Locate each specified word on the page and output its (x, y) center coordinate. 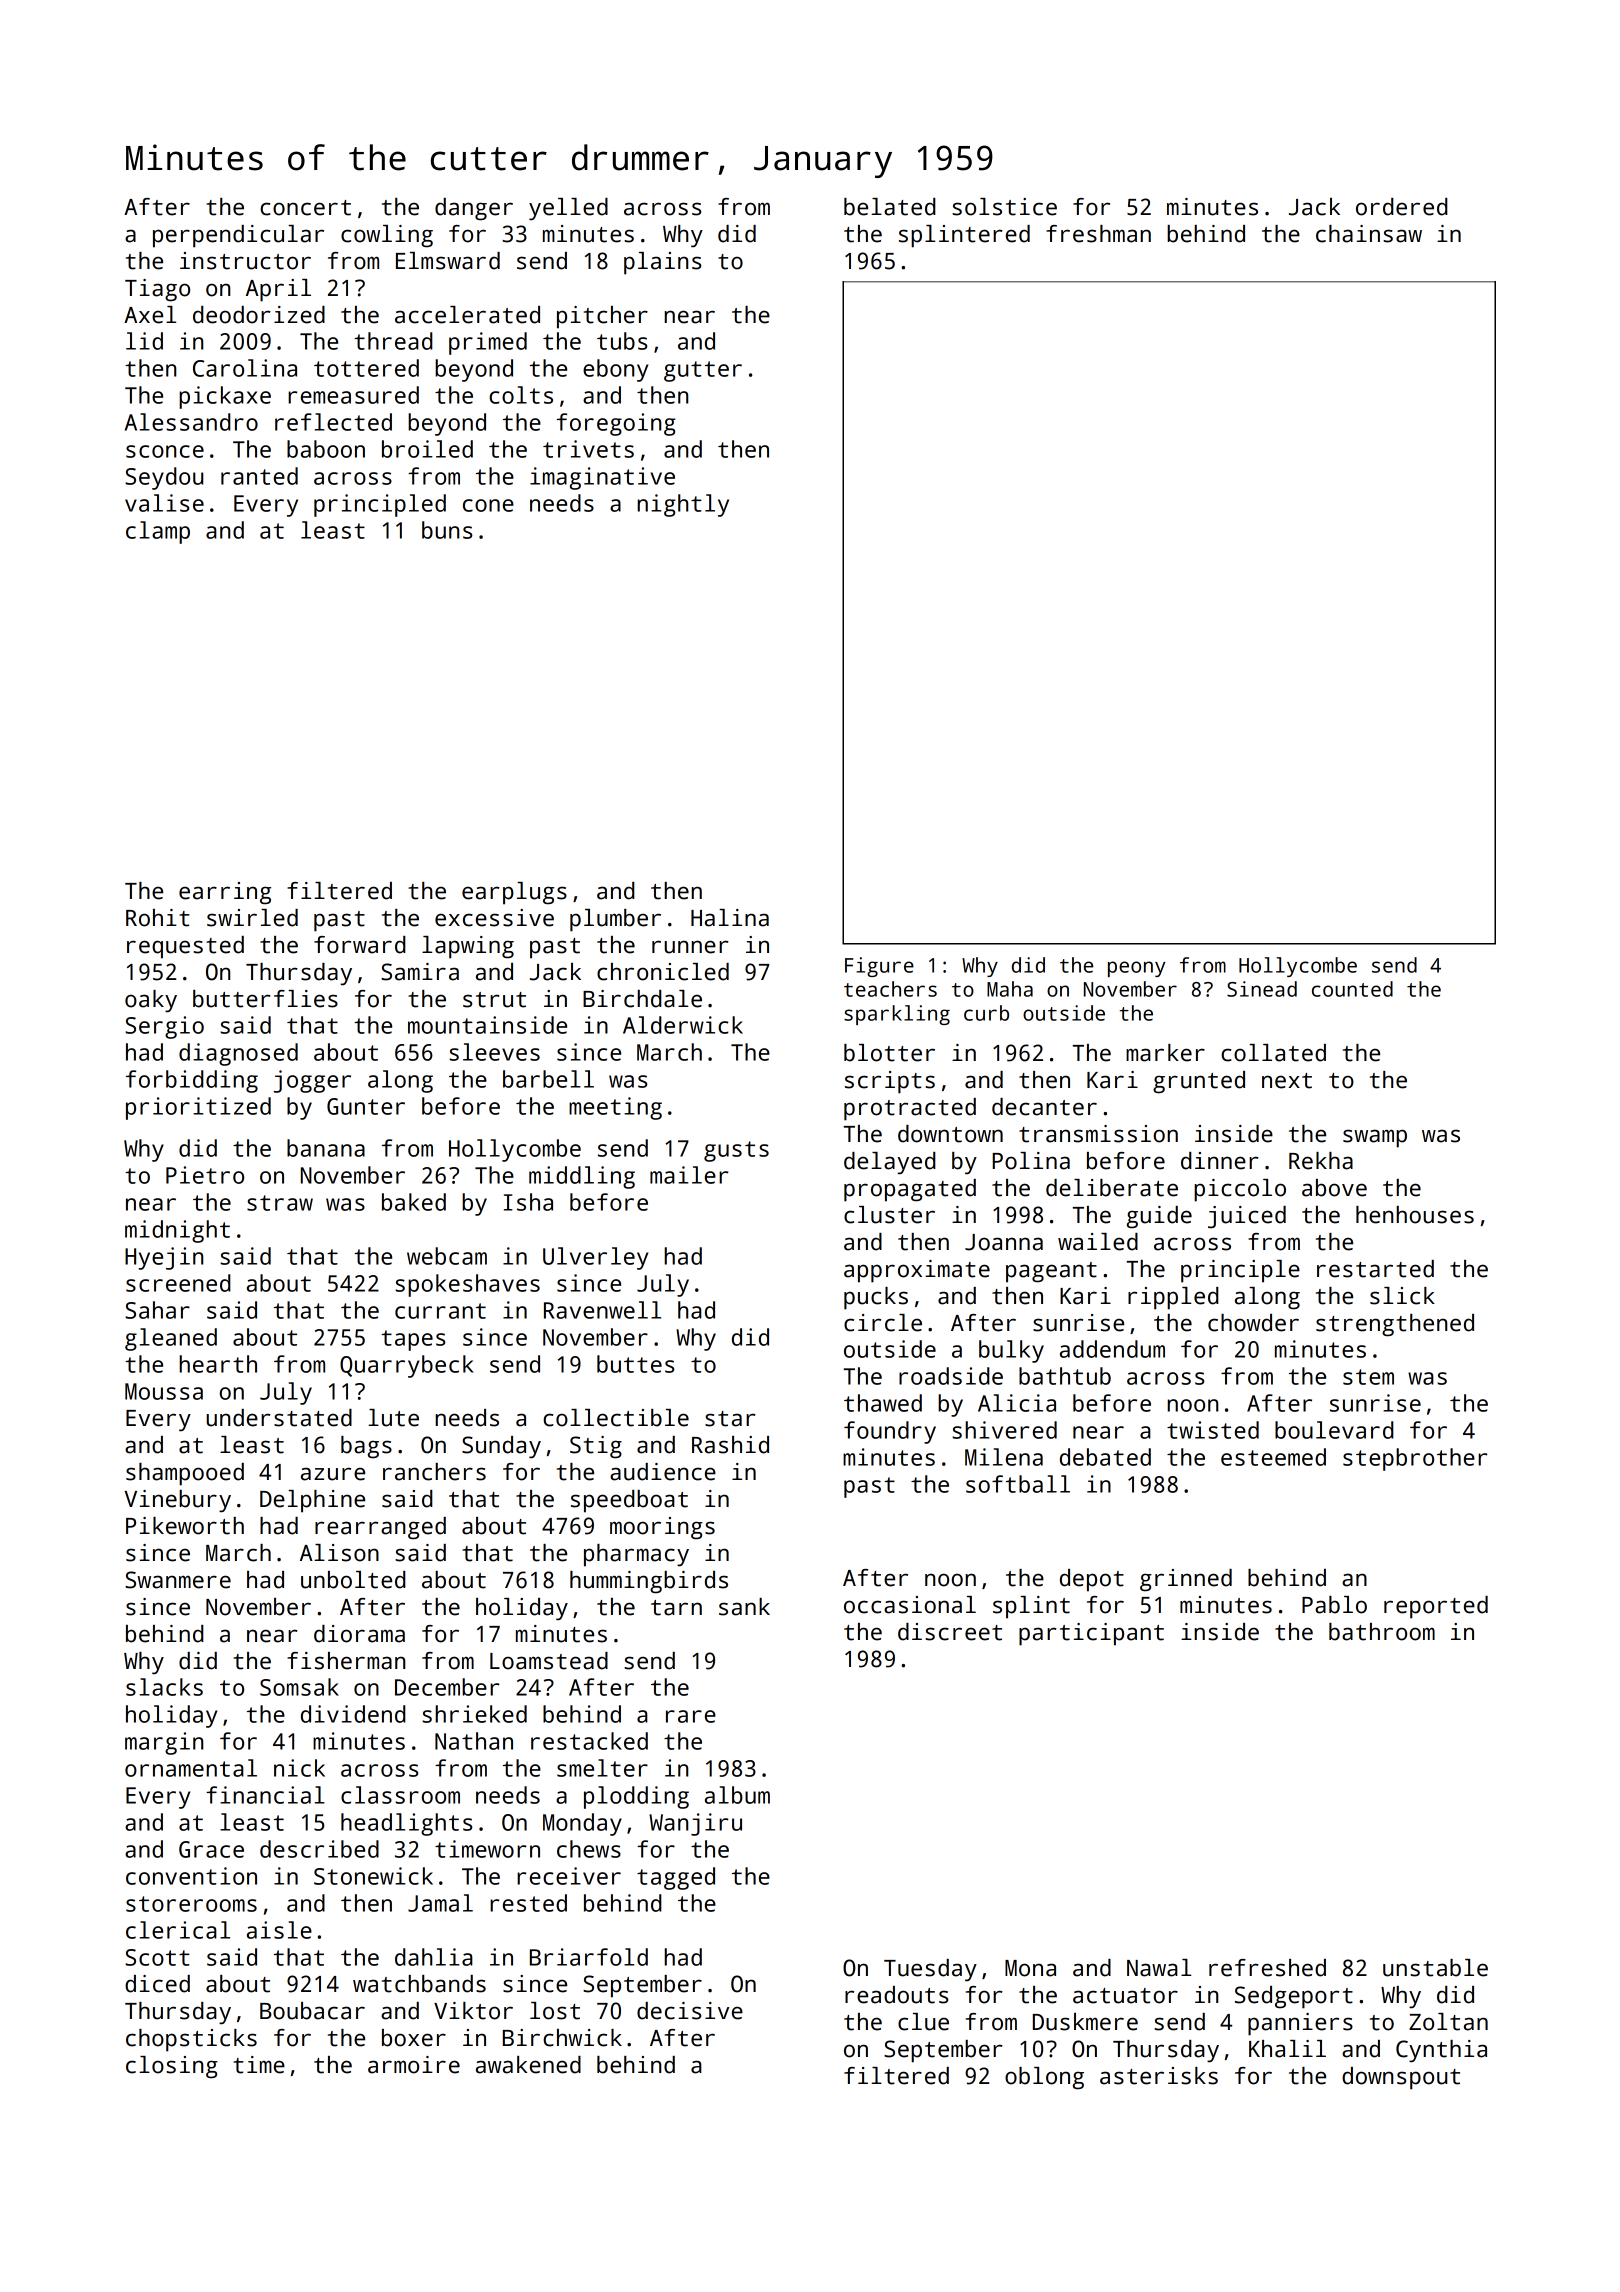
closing (172, 2067)
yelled (568, 209)
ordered (1402, 207)
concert (305, 208)
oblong (1044, 2078)
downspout (1401, 2078)
